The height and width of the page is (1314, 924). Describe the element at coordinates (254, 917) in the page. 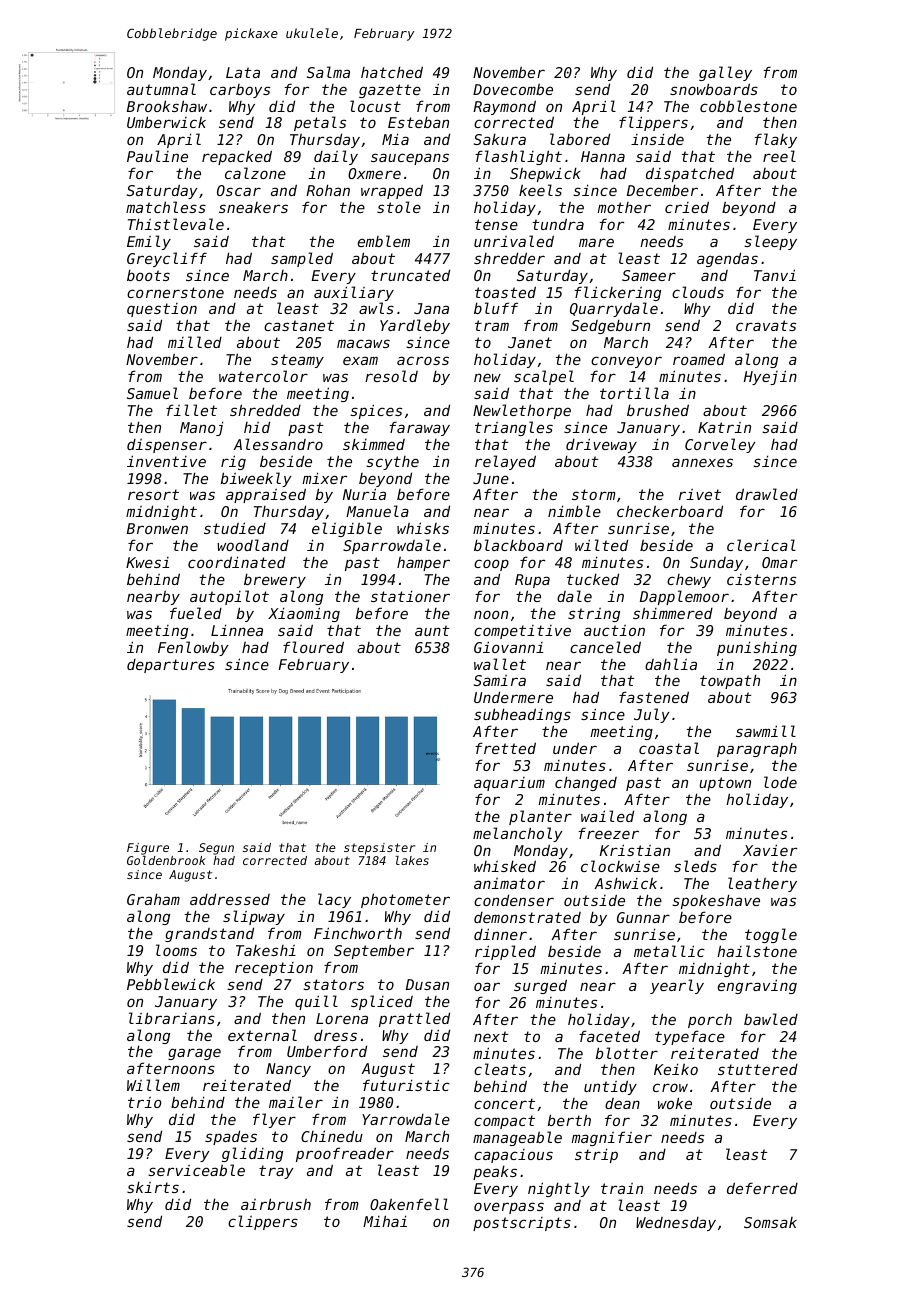

I see `slipway` at that location.
